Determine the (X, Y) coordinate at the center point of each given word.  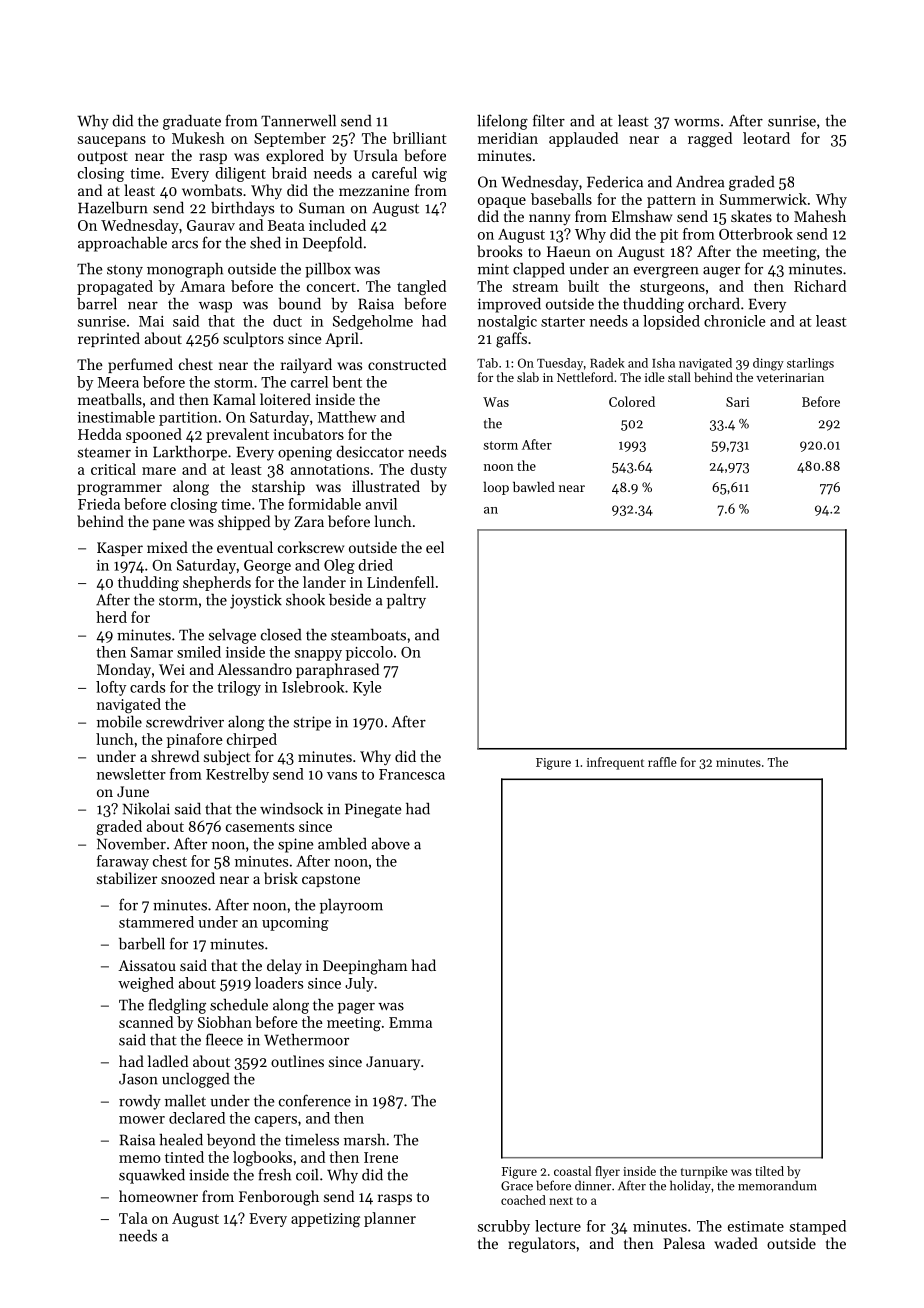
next (561, 1201)
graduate (192, 122)
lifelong (502, 122)
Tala (133, 1218)
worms (696, 123)
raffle (662, 762)
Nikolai (146, 809)
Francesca (412, 774)
